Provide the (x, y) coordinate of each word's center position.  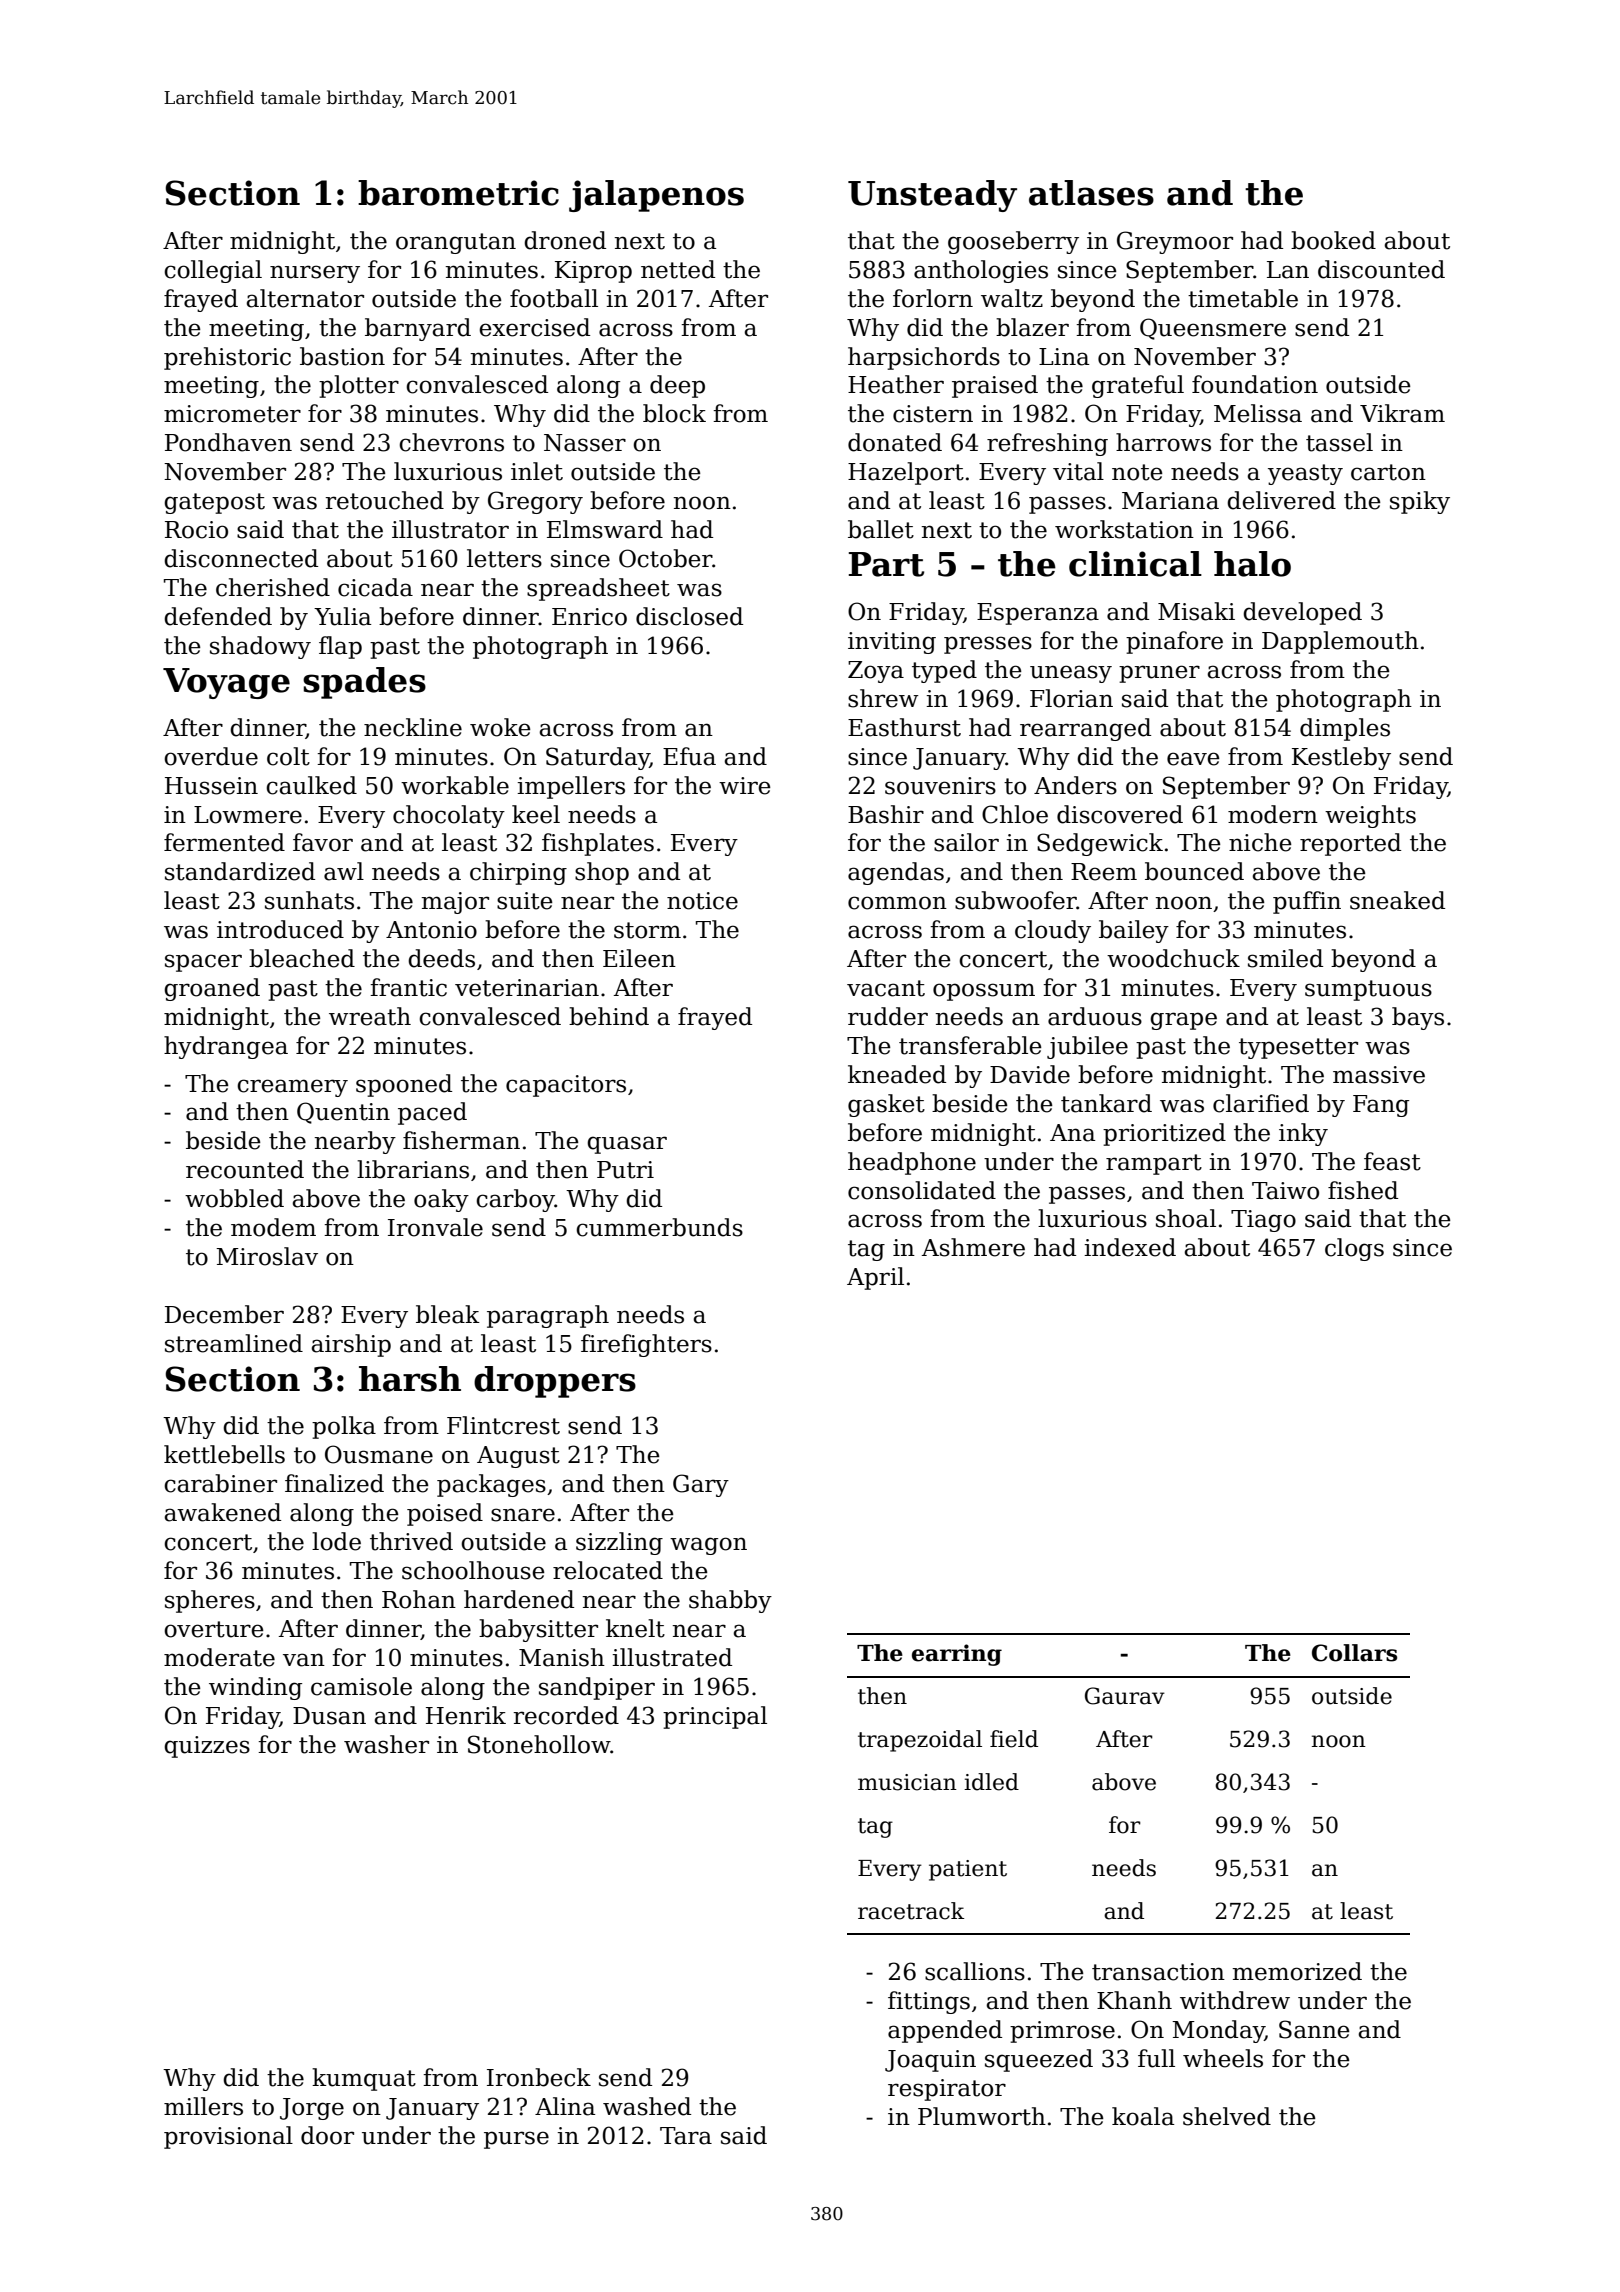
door (327, 2135)
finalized (334, 1483)
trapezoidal (920, 1741)
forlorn (933, 298)
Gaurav (1125, 1696)
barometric (458, 193)
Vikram (1402, 413)
